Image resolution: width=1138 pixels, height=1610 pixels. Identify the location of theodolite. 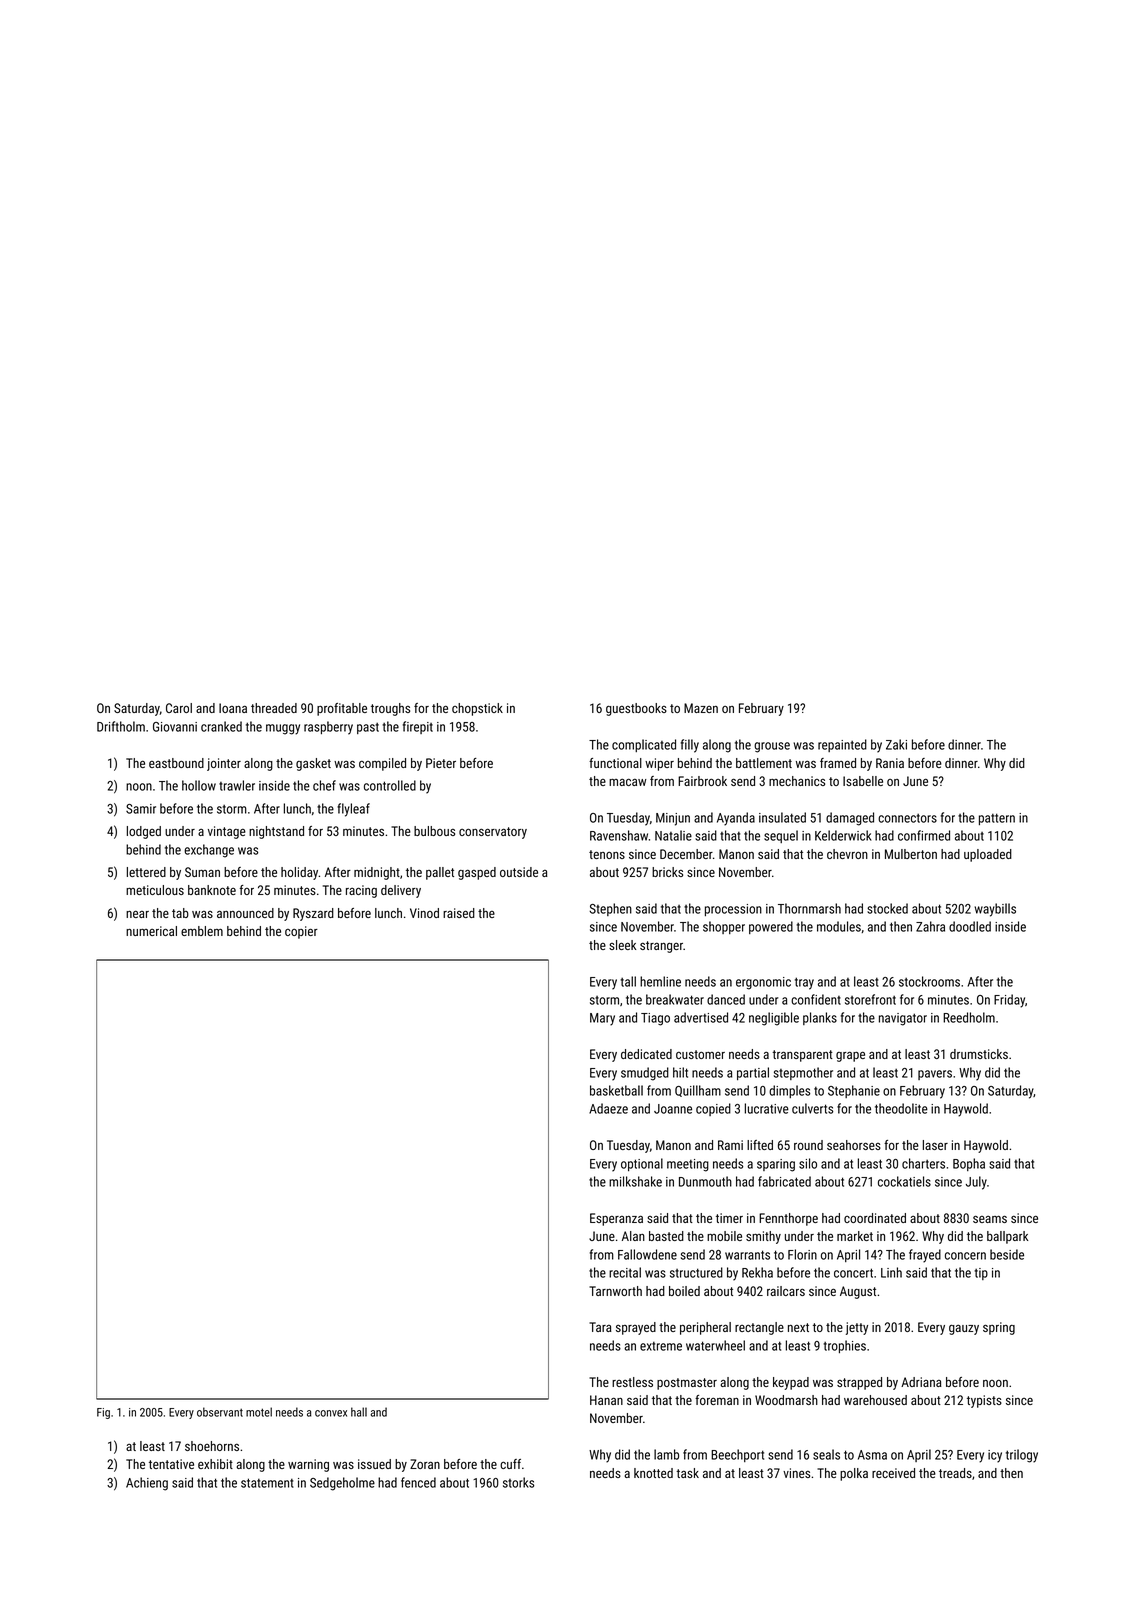
(901, 1108).
